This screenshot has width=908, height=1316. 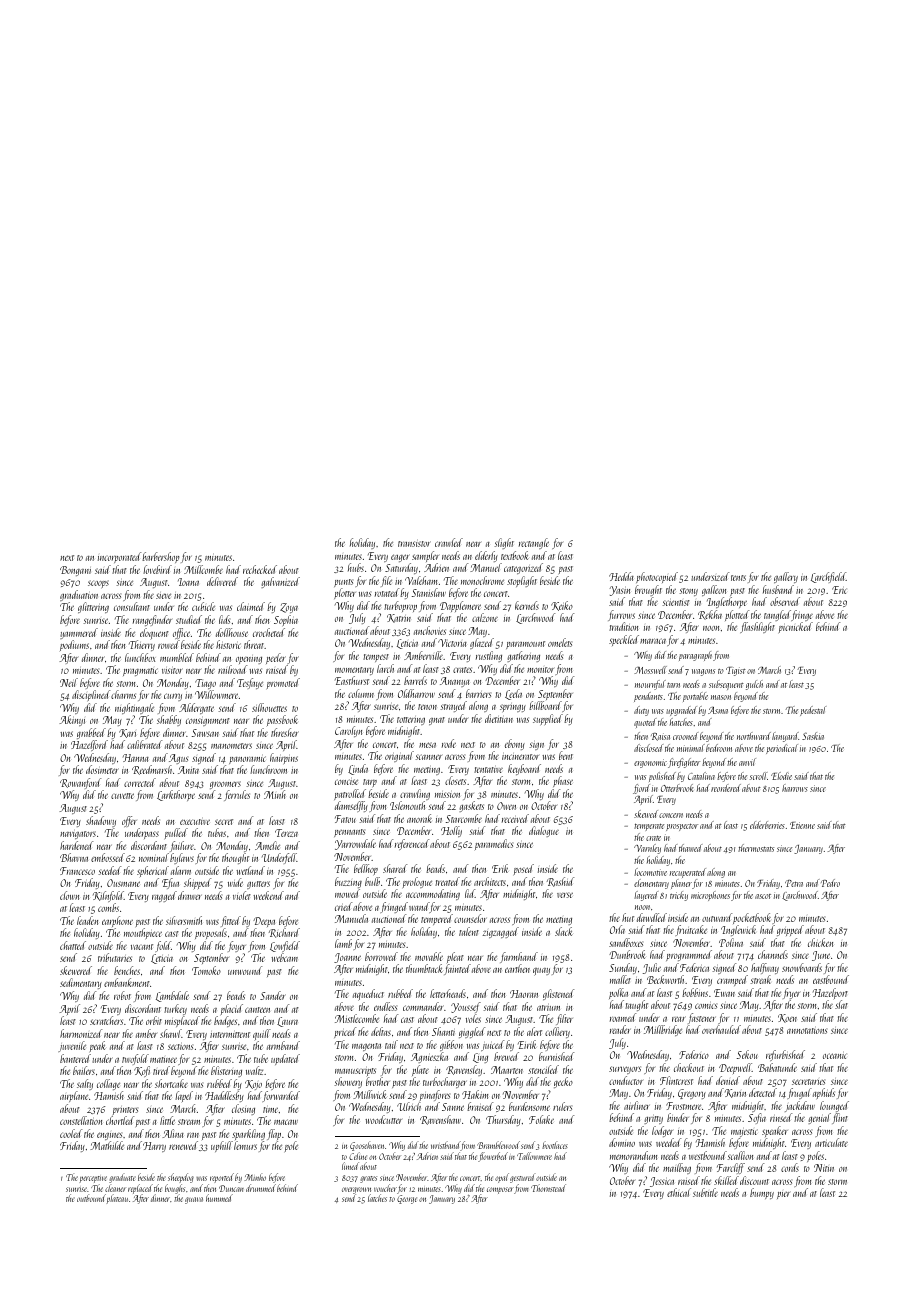 What do you see at coordinates (830, 994) in the screenshot?
I see `Hazelport` at bounding box center [830, 994].
